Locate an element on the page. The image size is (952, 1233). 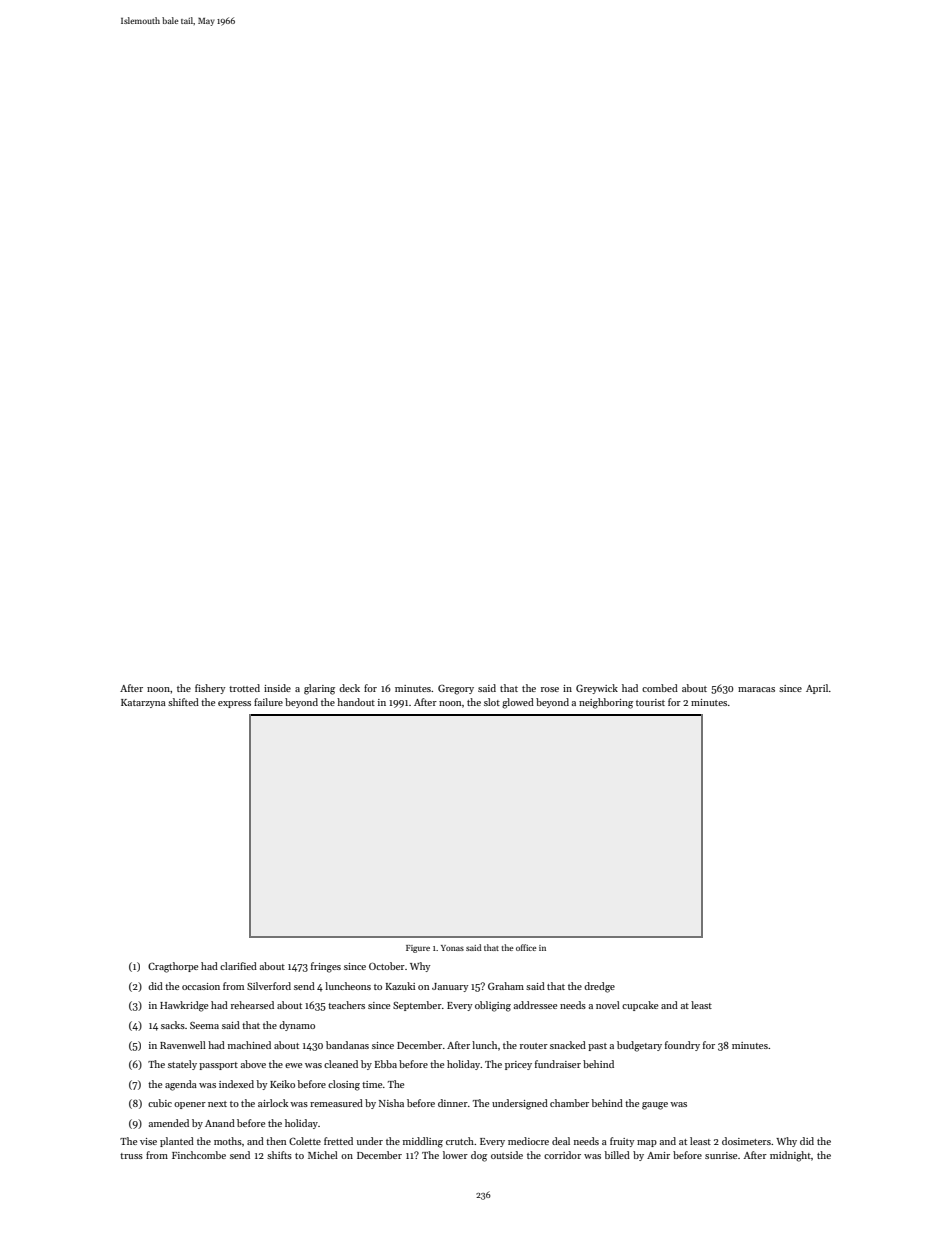
glowed is located at coordinates (518, 703).
